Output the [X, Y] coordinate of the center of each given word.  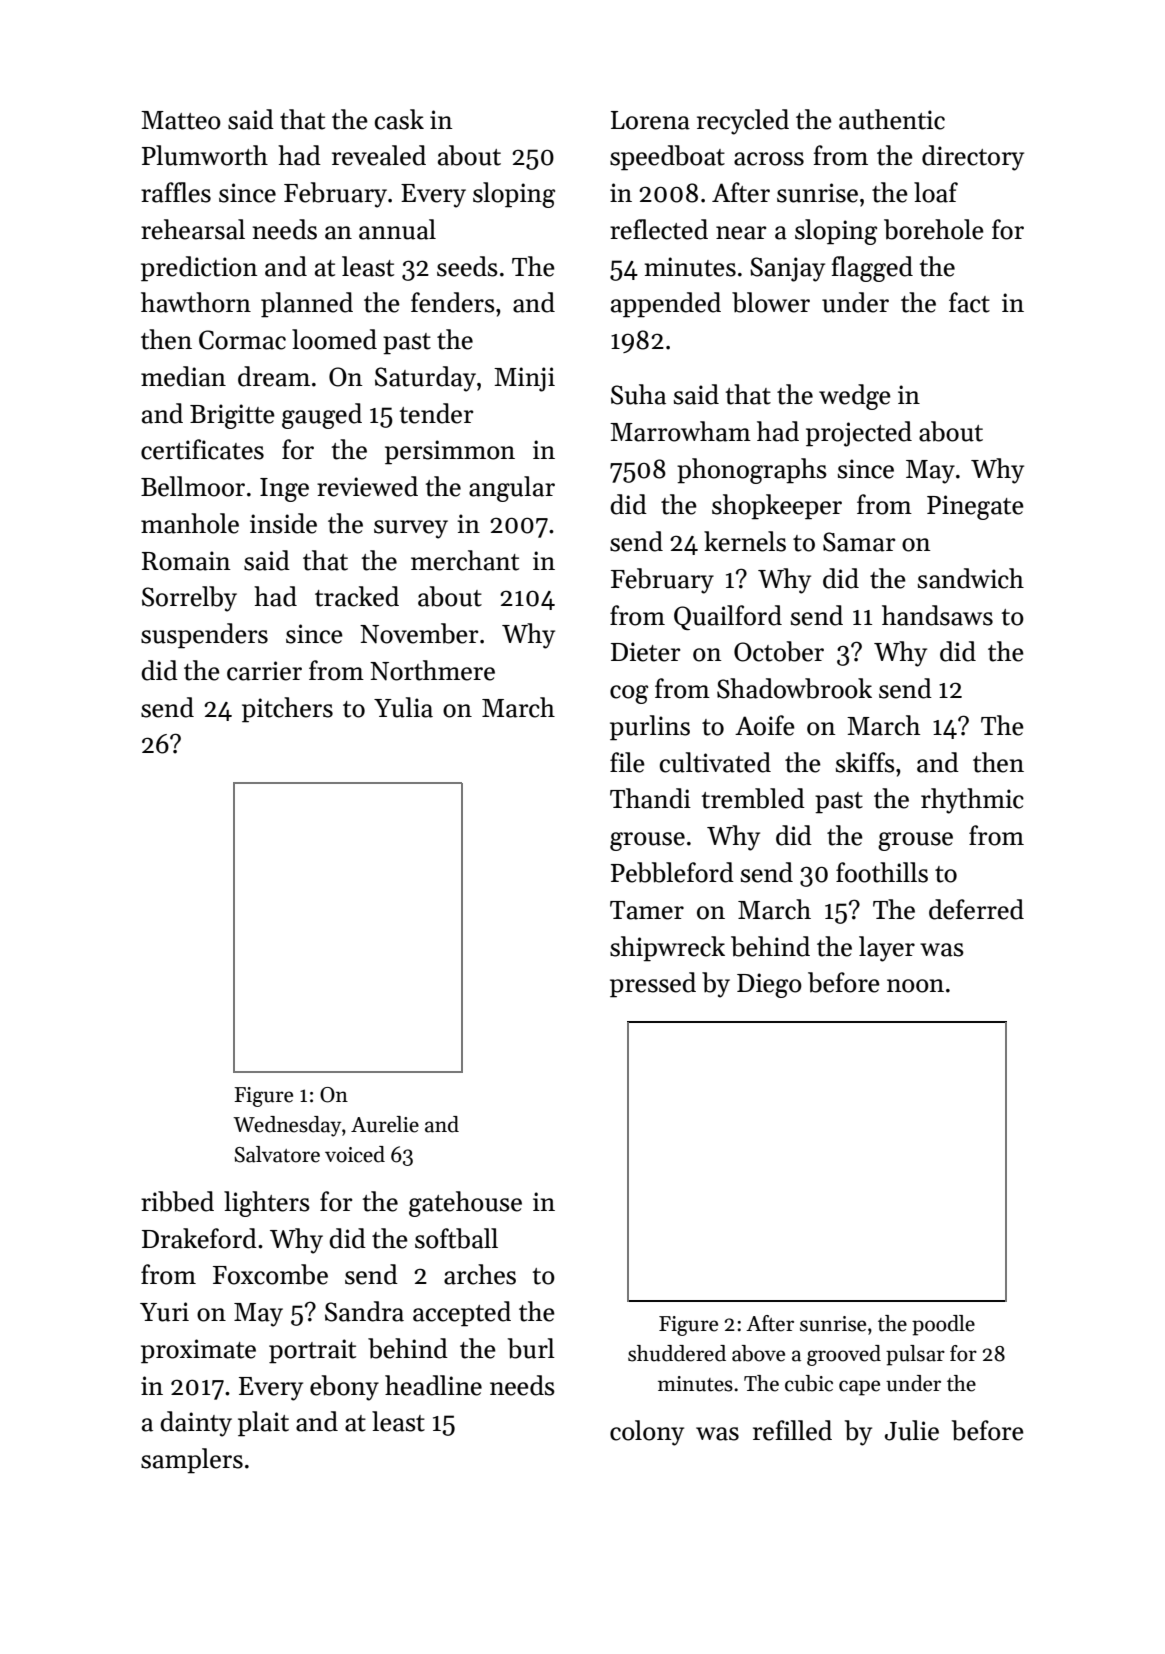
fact [969, 302]
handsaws [937, 615]
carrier [264, 671]
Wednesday [287, 1126]
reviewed [367, 486]
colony [647, 1433]
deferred [976, 909]
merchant [465, 560]
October [779, 651]
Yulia [403, 707]
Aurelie [385, 1124]
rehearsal [193, 229]
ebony [344, 1388]
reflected [659, 229]
